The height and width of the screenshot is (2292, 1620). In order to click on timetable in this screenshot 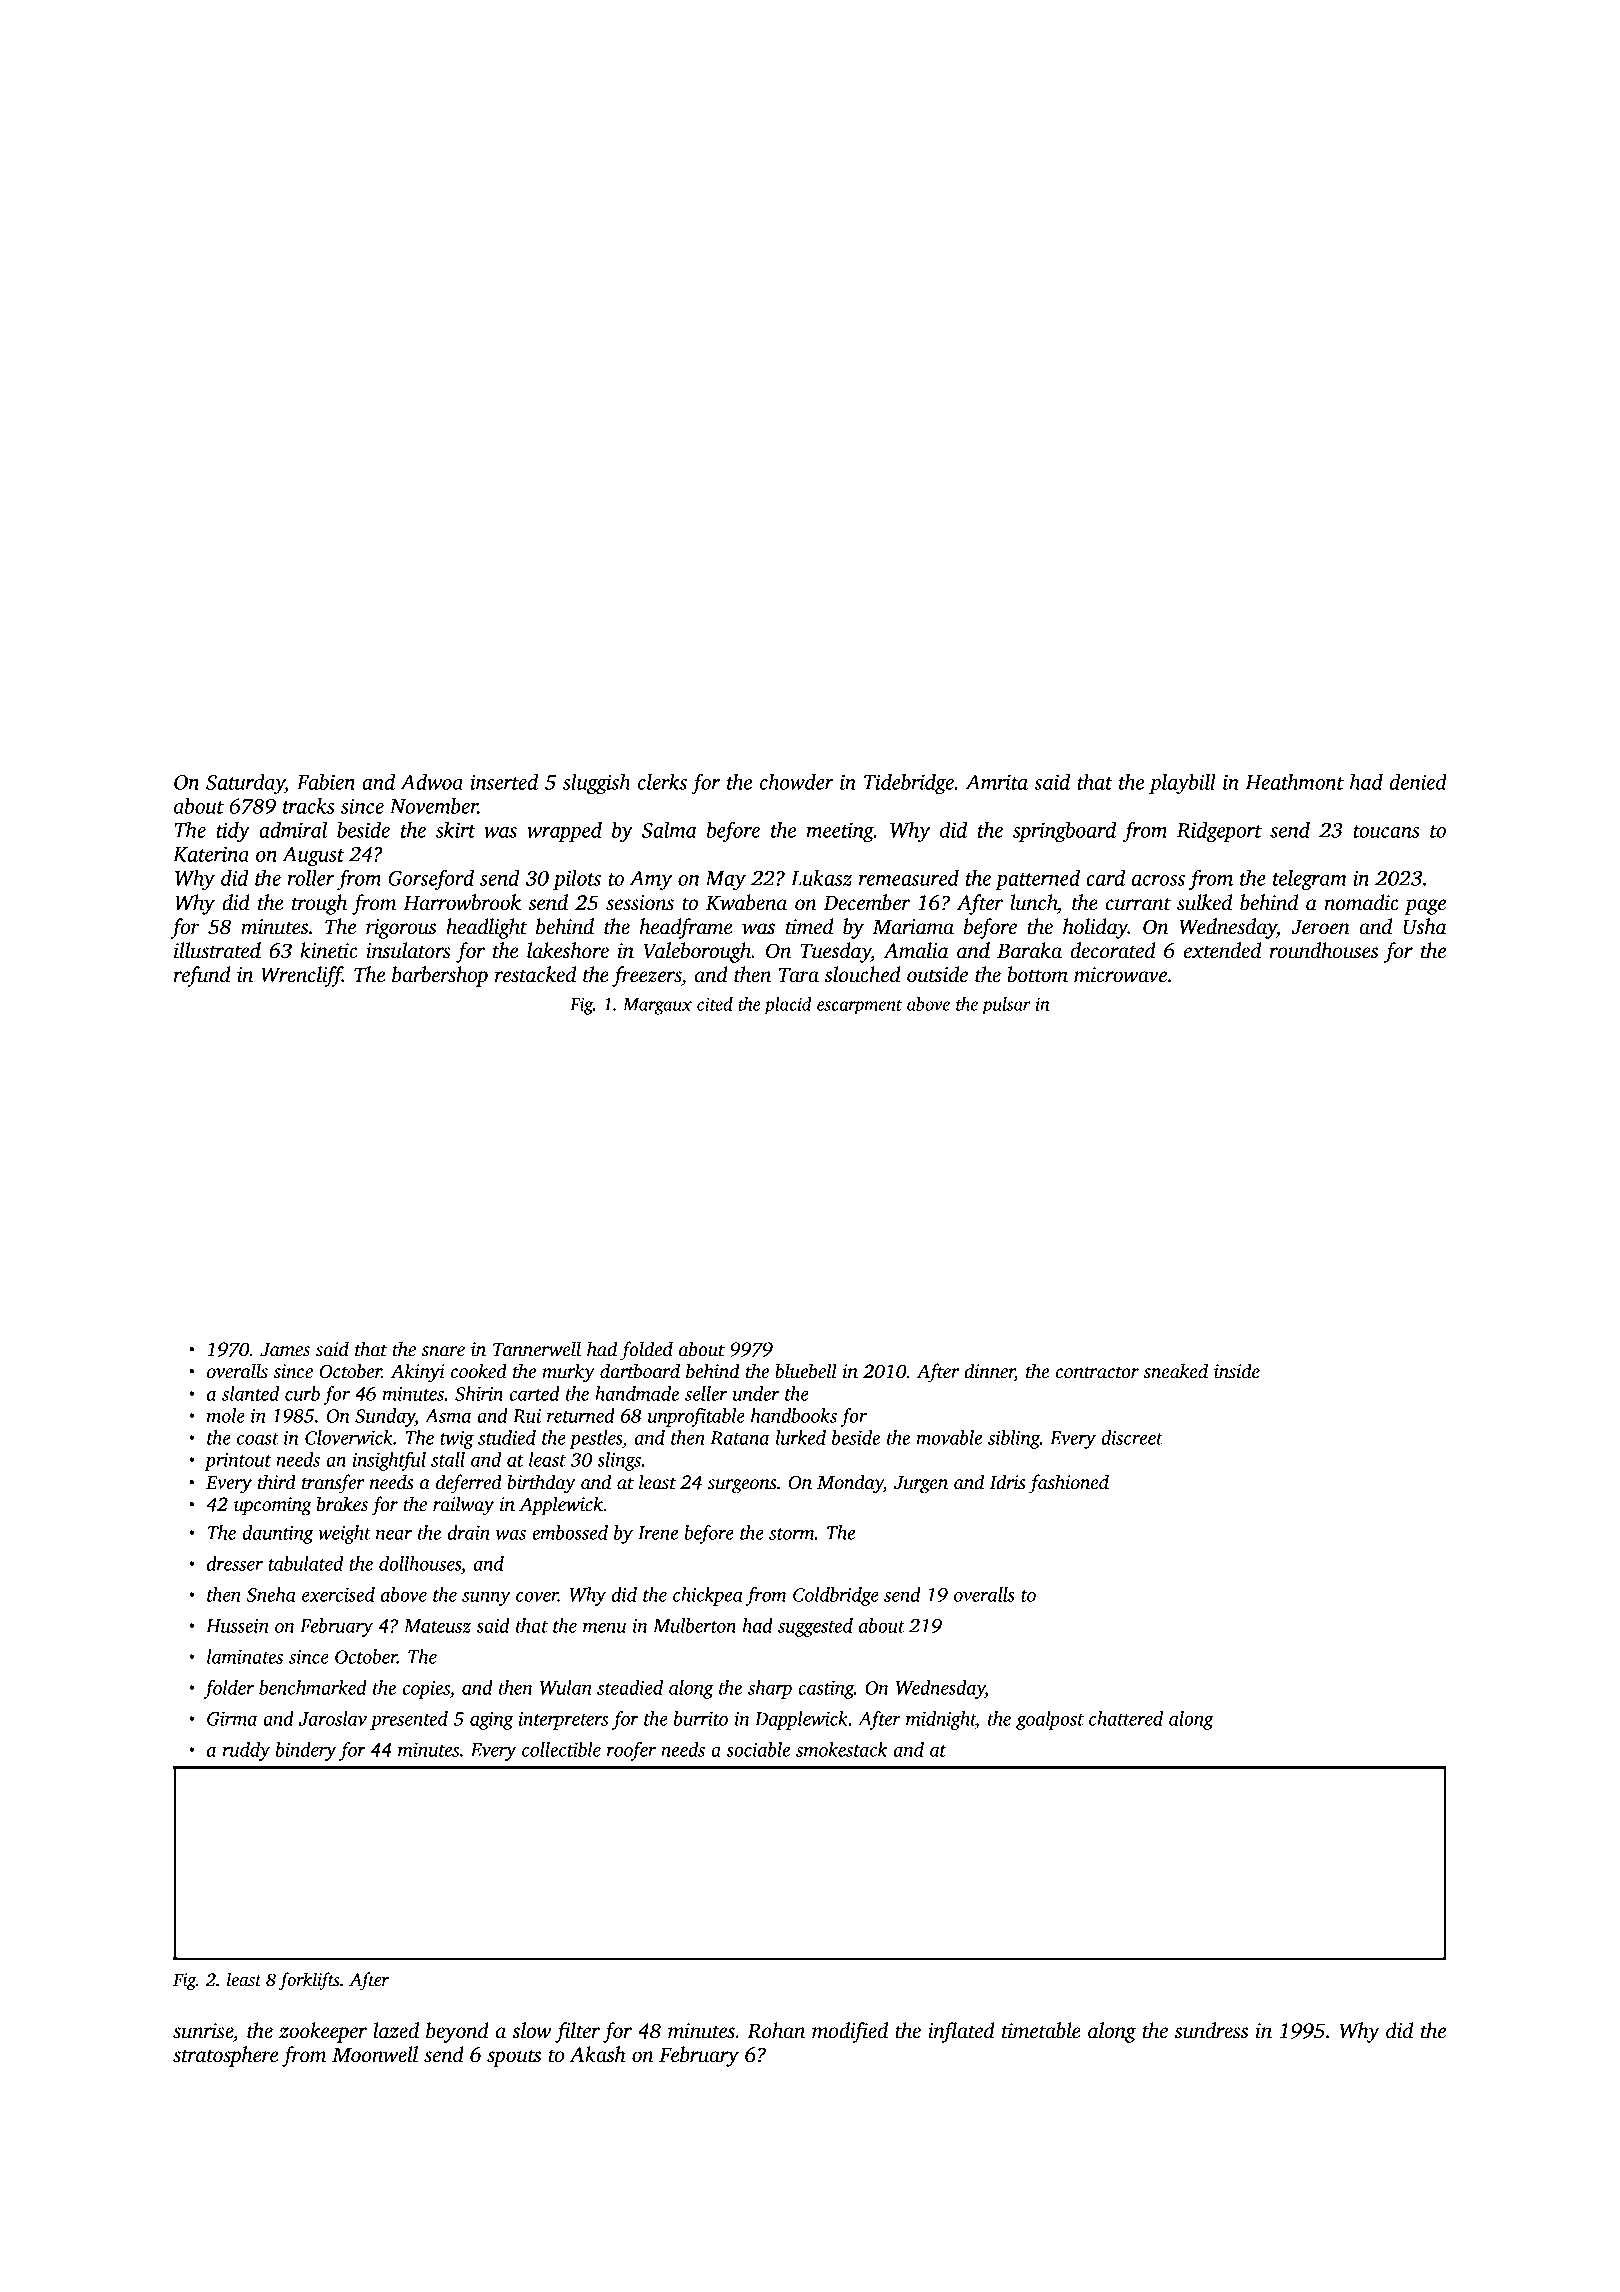, I will do `click(1041, 2030)`.
